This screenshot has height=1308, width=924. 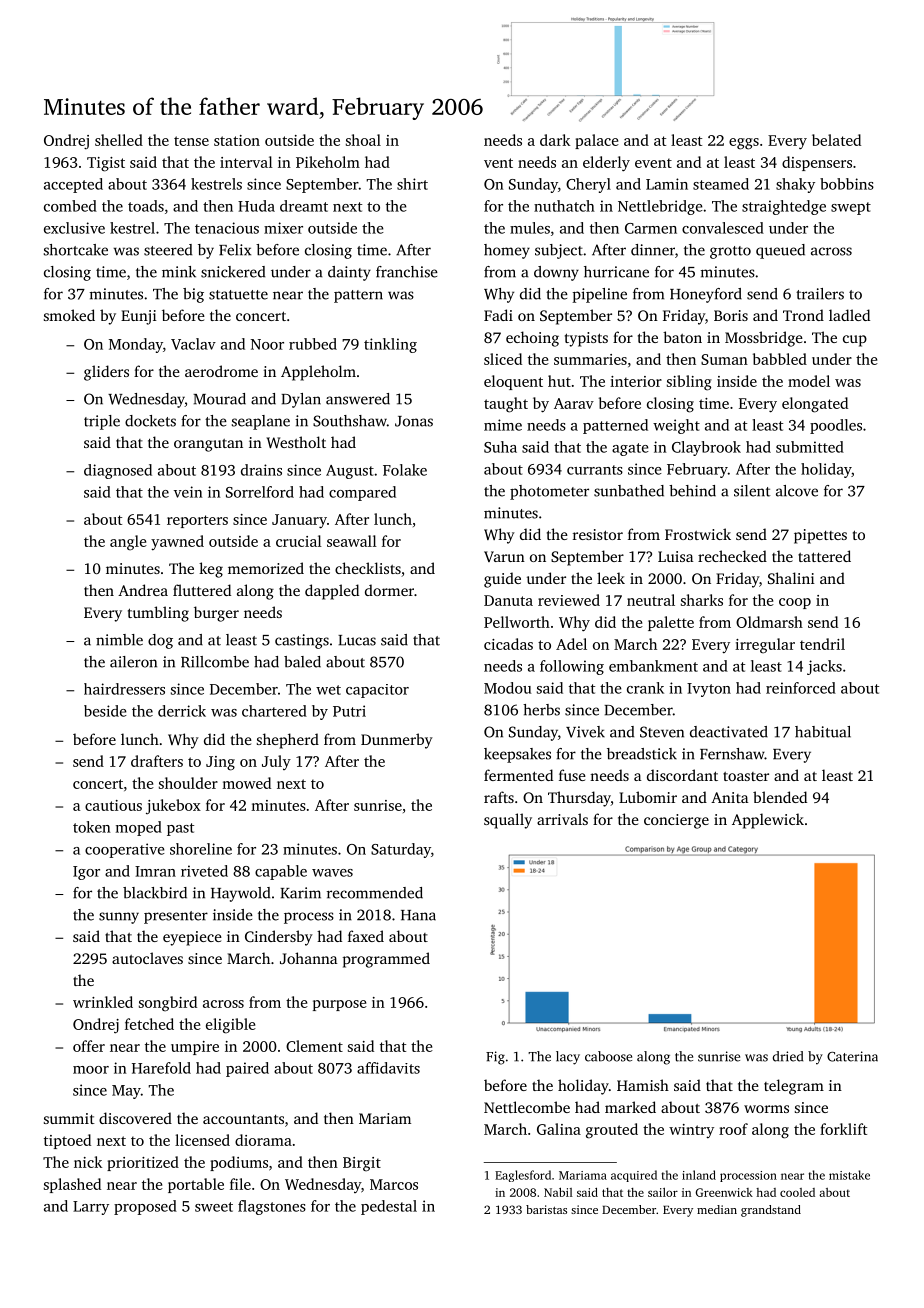 I want to click on Hamish, so click(x=643, y=1085).
